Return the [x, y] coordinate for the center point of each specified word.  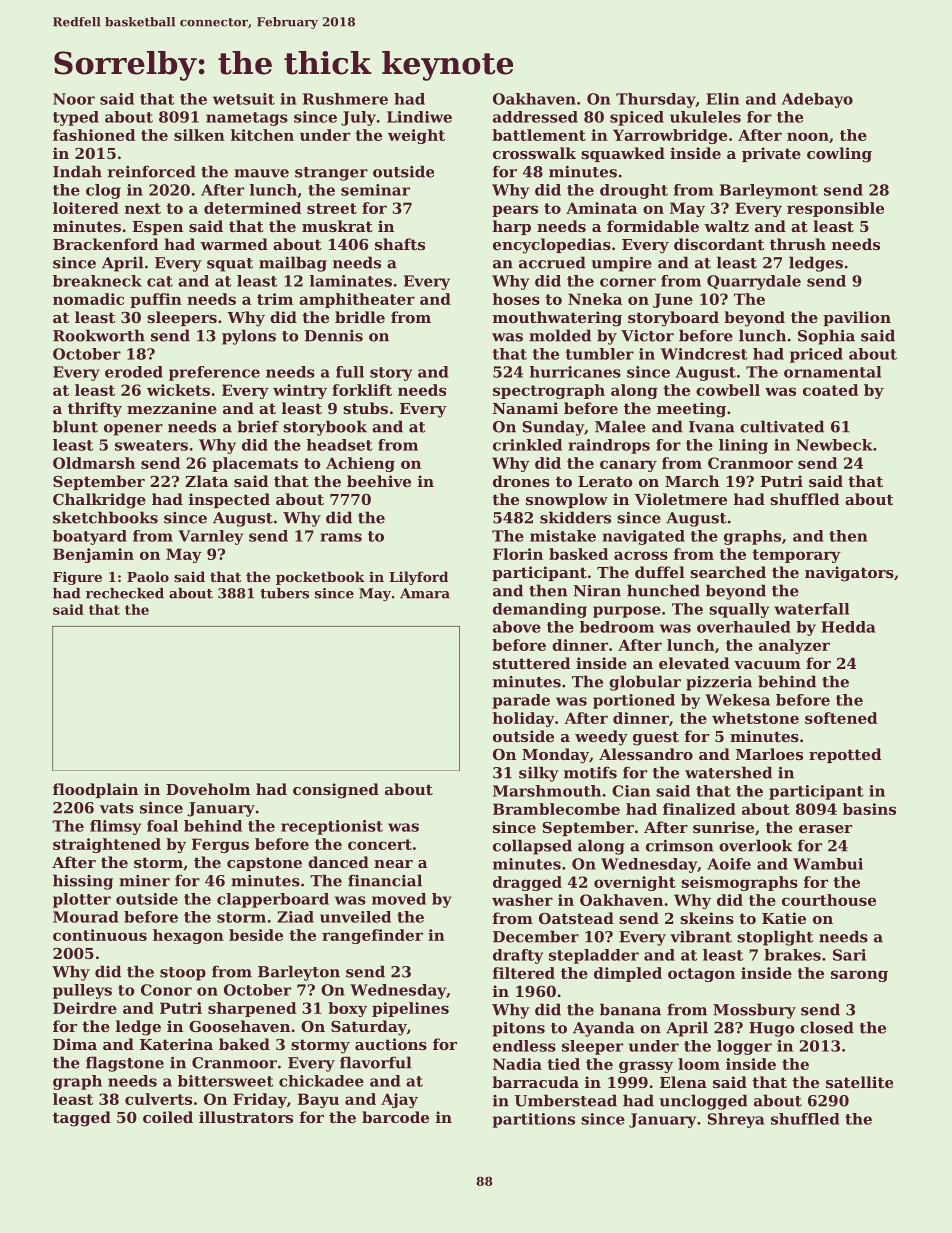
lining [743, 446]
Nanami [525, 408]
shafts [400, 244]
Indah [77, 171]
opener [133, 430]
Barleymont [769, 191]
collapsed [532, 847]
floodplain [95, 790]
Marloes [769, 754]
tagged [82, 1119]
